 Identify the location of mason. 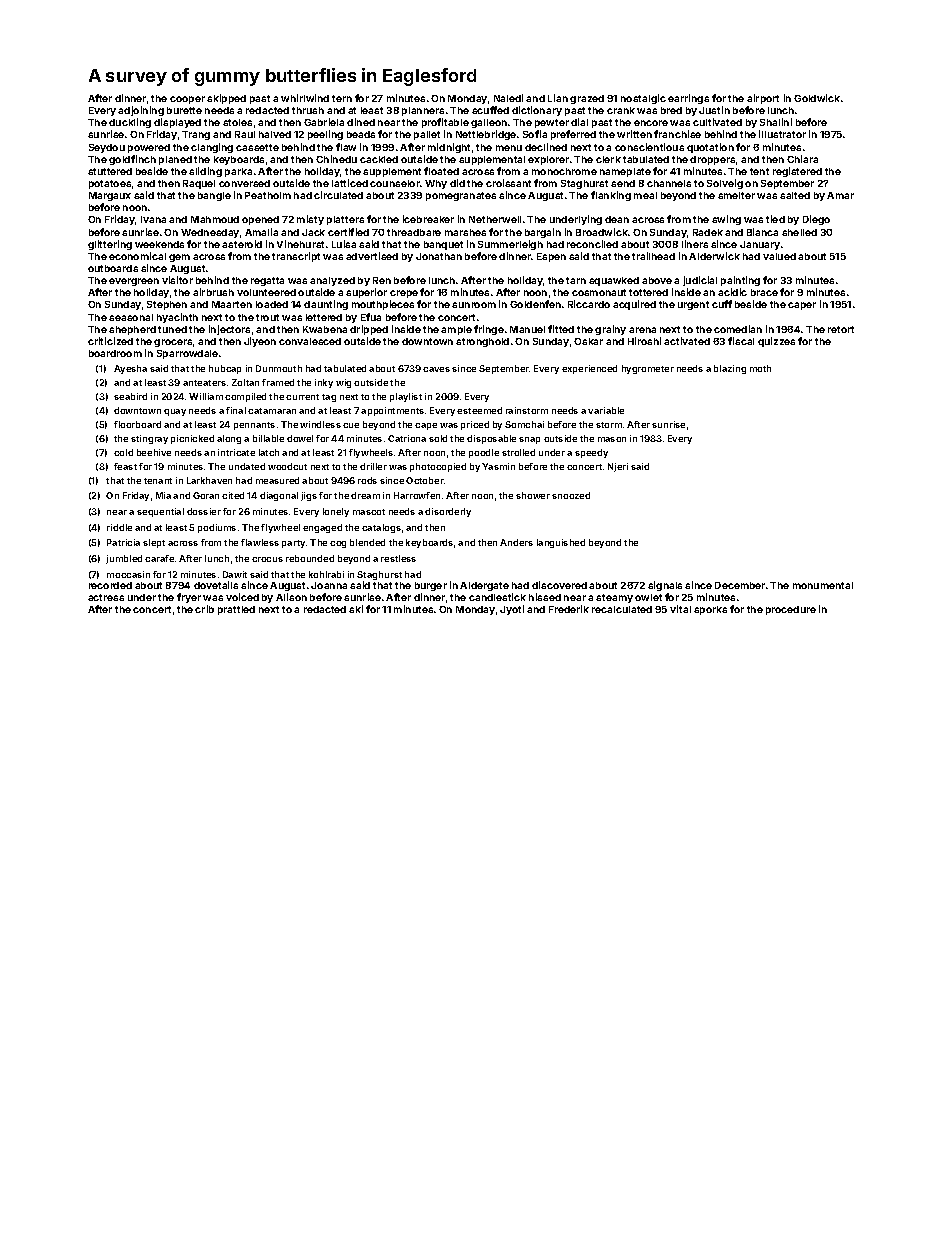
(612, 439).
